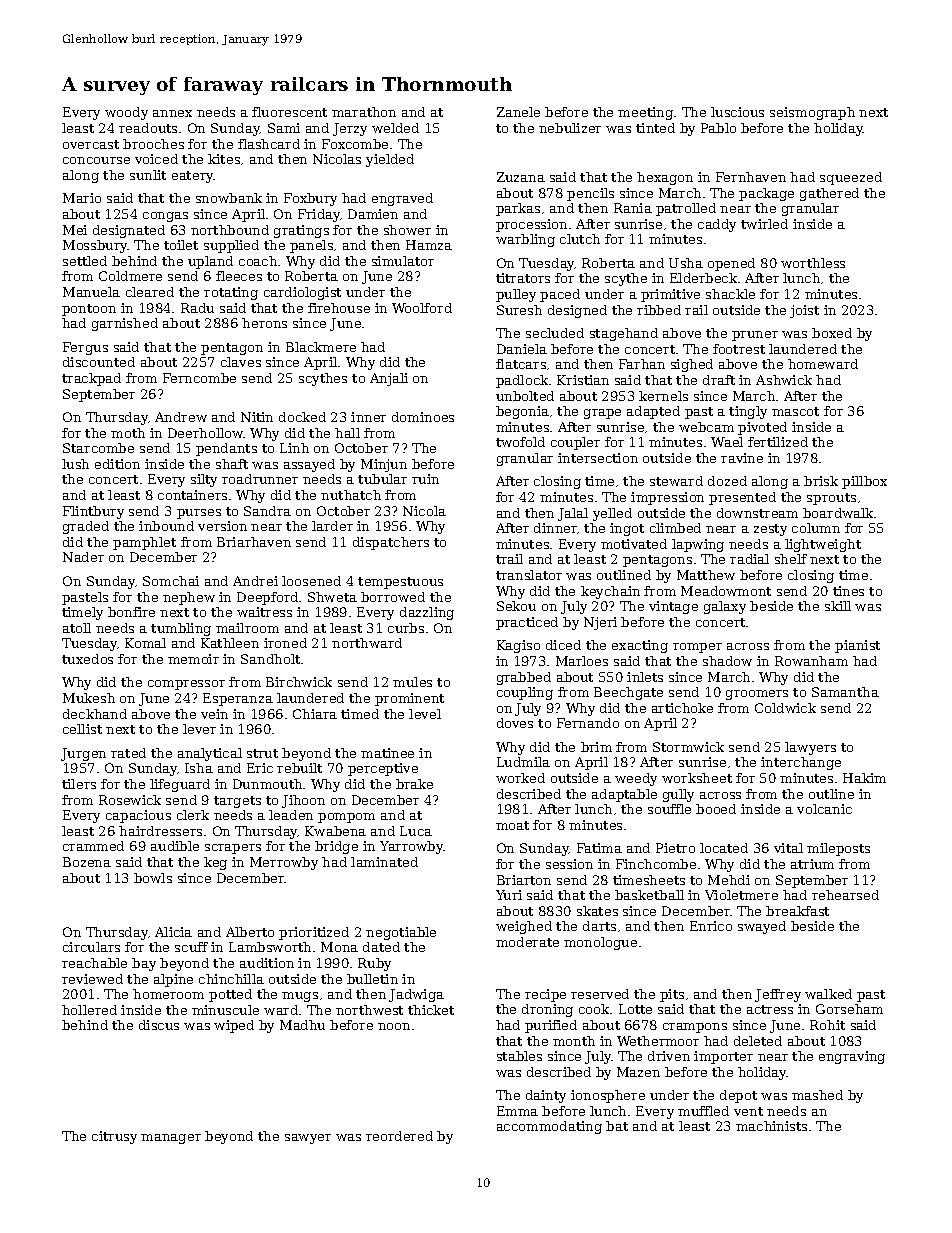 Image resolution: width=952 pixels, height=1233 pixels. What do you see at coordinates (766, 194) in the page?
I see `package` at bounding box center [766, 194].
